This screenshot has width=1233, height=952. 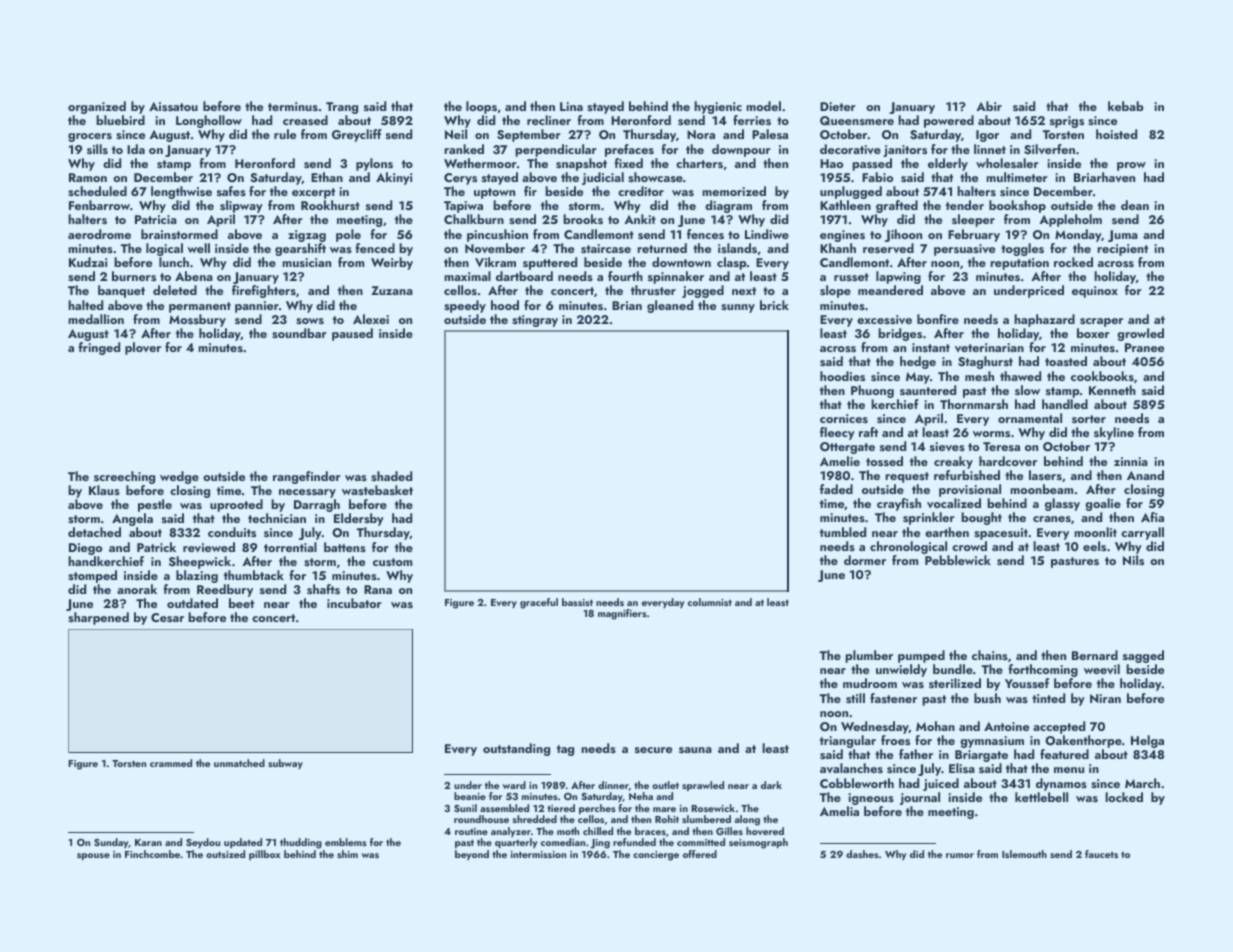 I want to click on wedge, so click(x=179, y=477).
